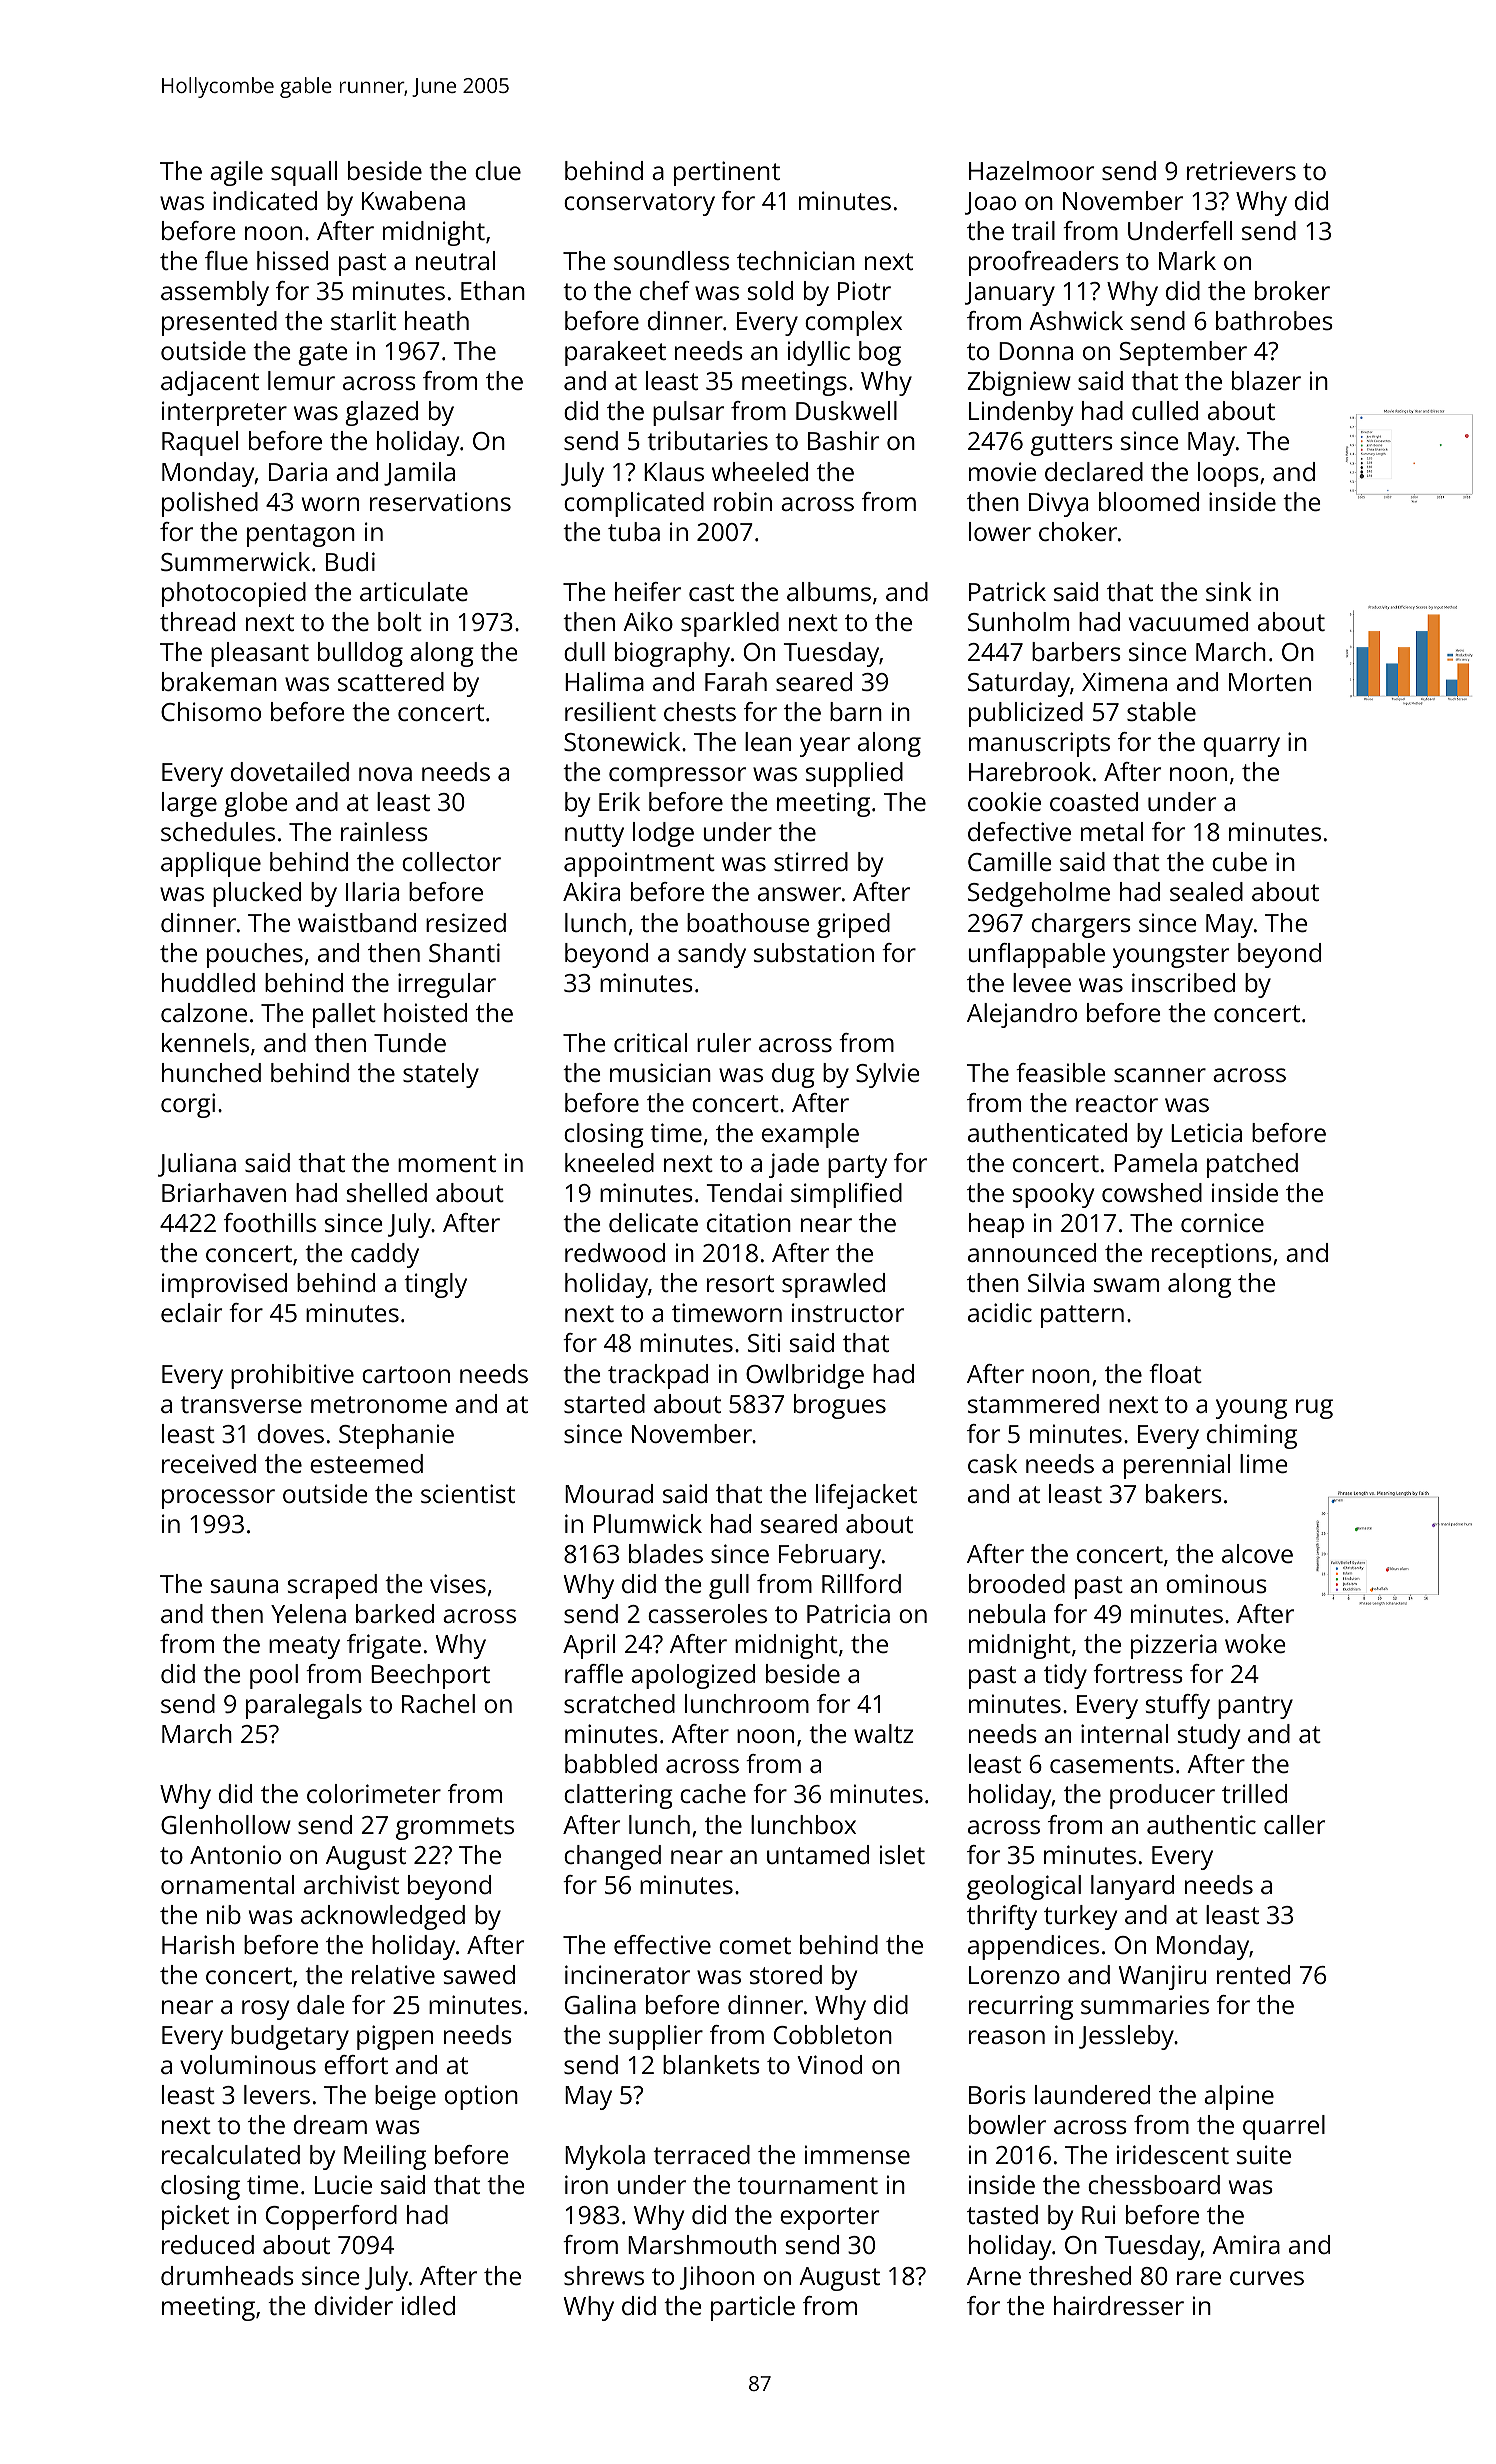 This image has width=1496, height=2464. Describe the element at coordinates (753, 2308) in the image. I see `particle` at that location.
